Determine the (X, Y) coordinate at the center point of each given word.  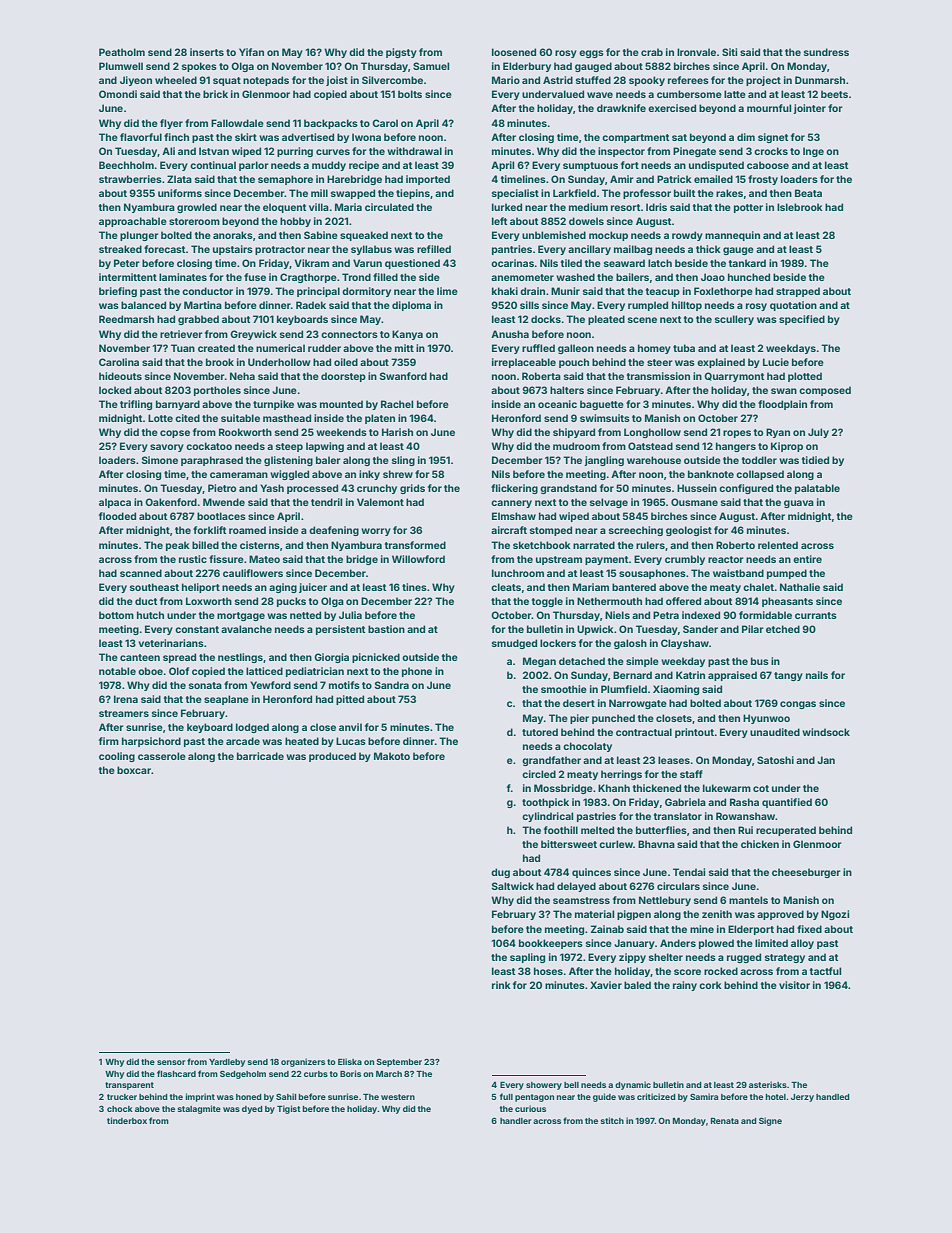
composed (825, 391)
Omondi (118, 94)
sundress (826, 52)
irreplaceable (524, 363)
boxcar (134, 770)
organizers (303, 1062)
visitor (794, 985)
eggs (591, 54)
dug (500, 873)
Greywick (253, 335)
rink (501, 985)
